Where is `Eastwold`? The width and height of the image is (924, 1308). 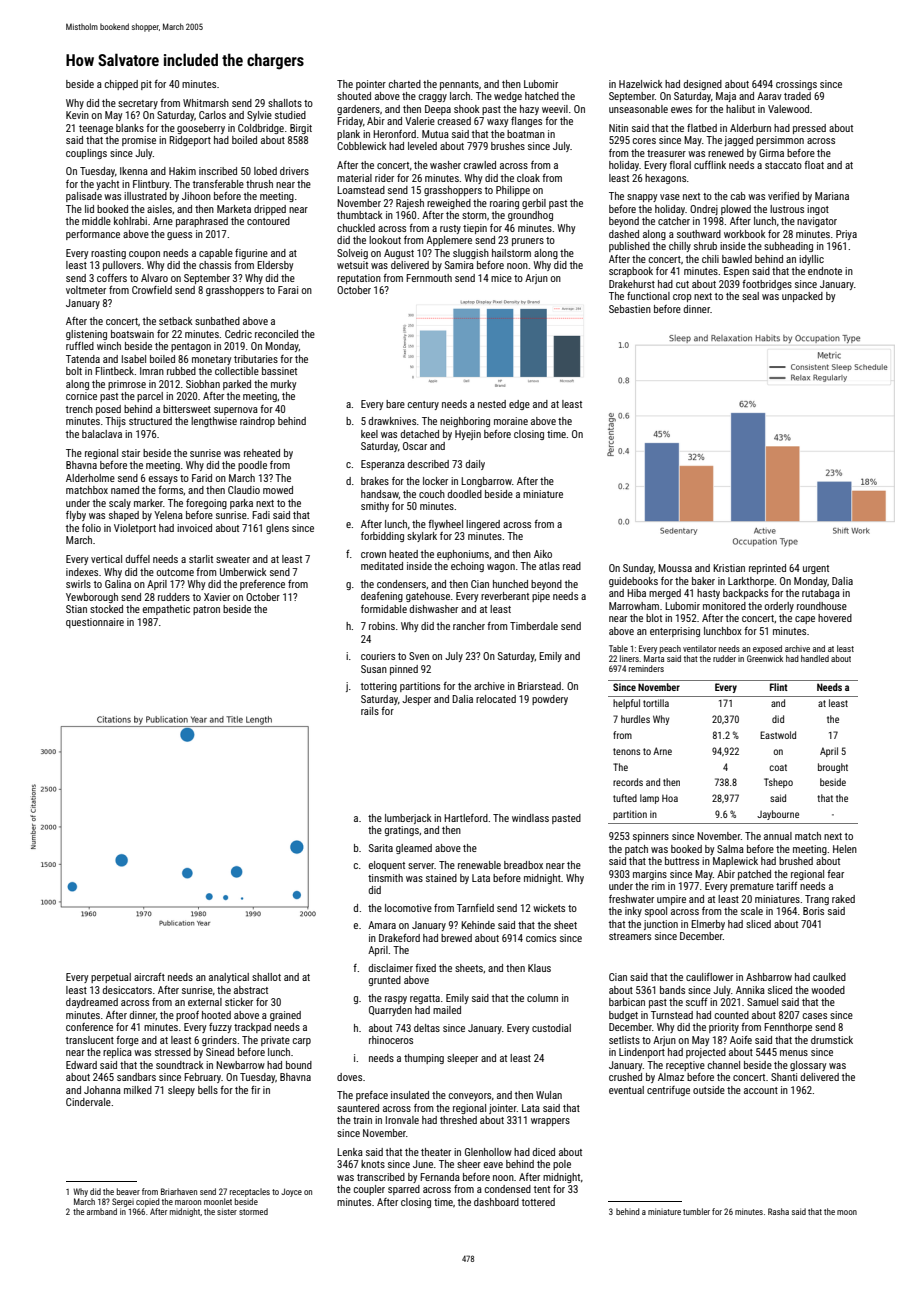
Eastwold is located at coordinates (778, 735).
